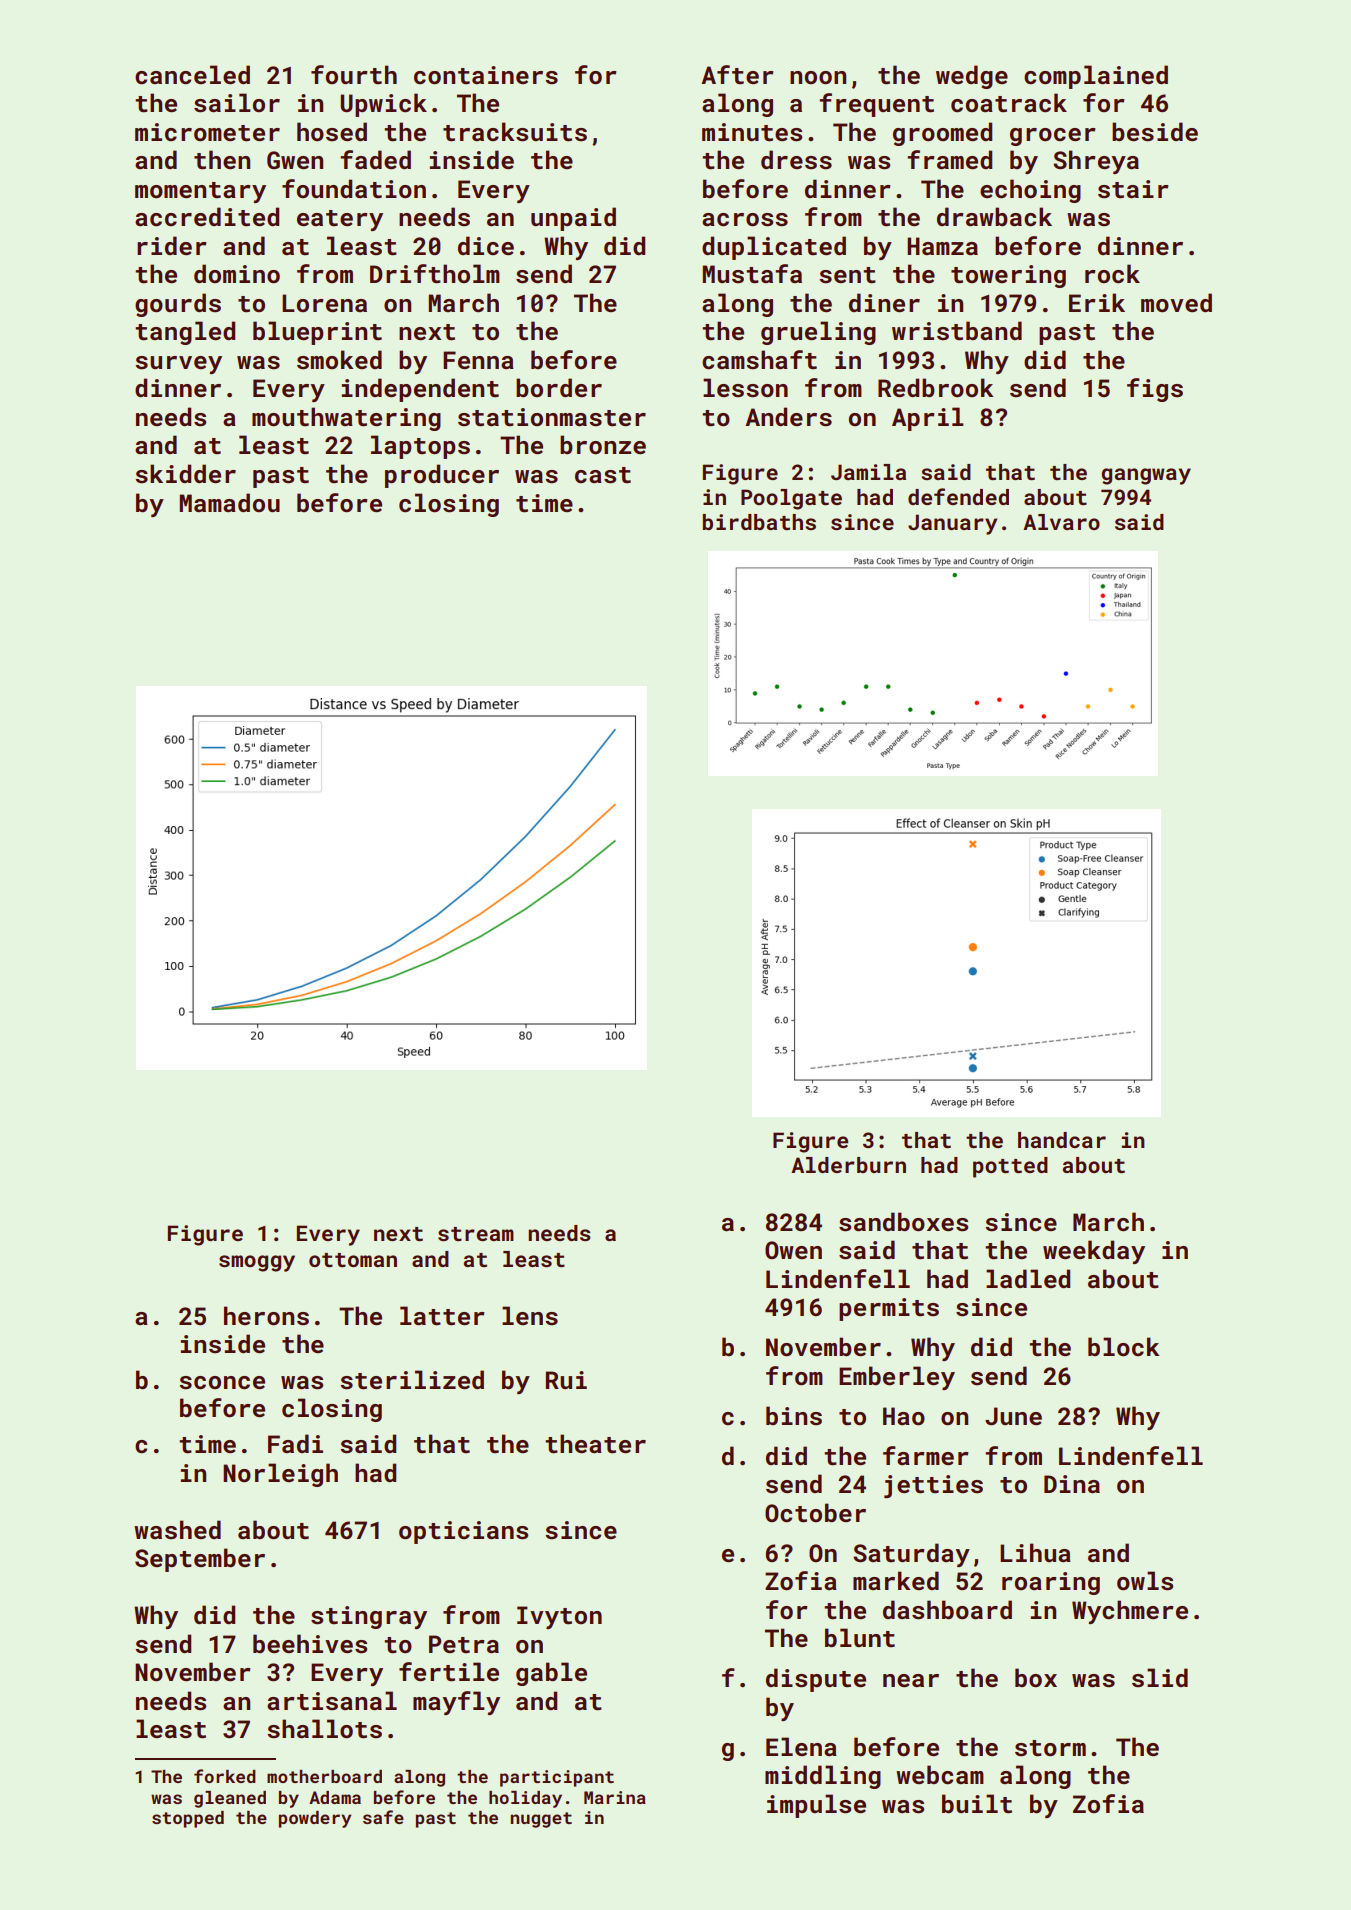 This image has height=1910, width=1351. Describe the element at coordinates (1035, 1552) in the image. I see `Lihua` at that location.
